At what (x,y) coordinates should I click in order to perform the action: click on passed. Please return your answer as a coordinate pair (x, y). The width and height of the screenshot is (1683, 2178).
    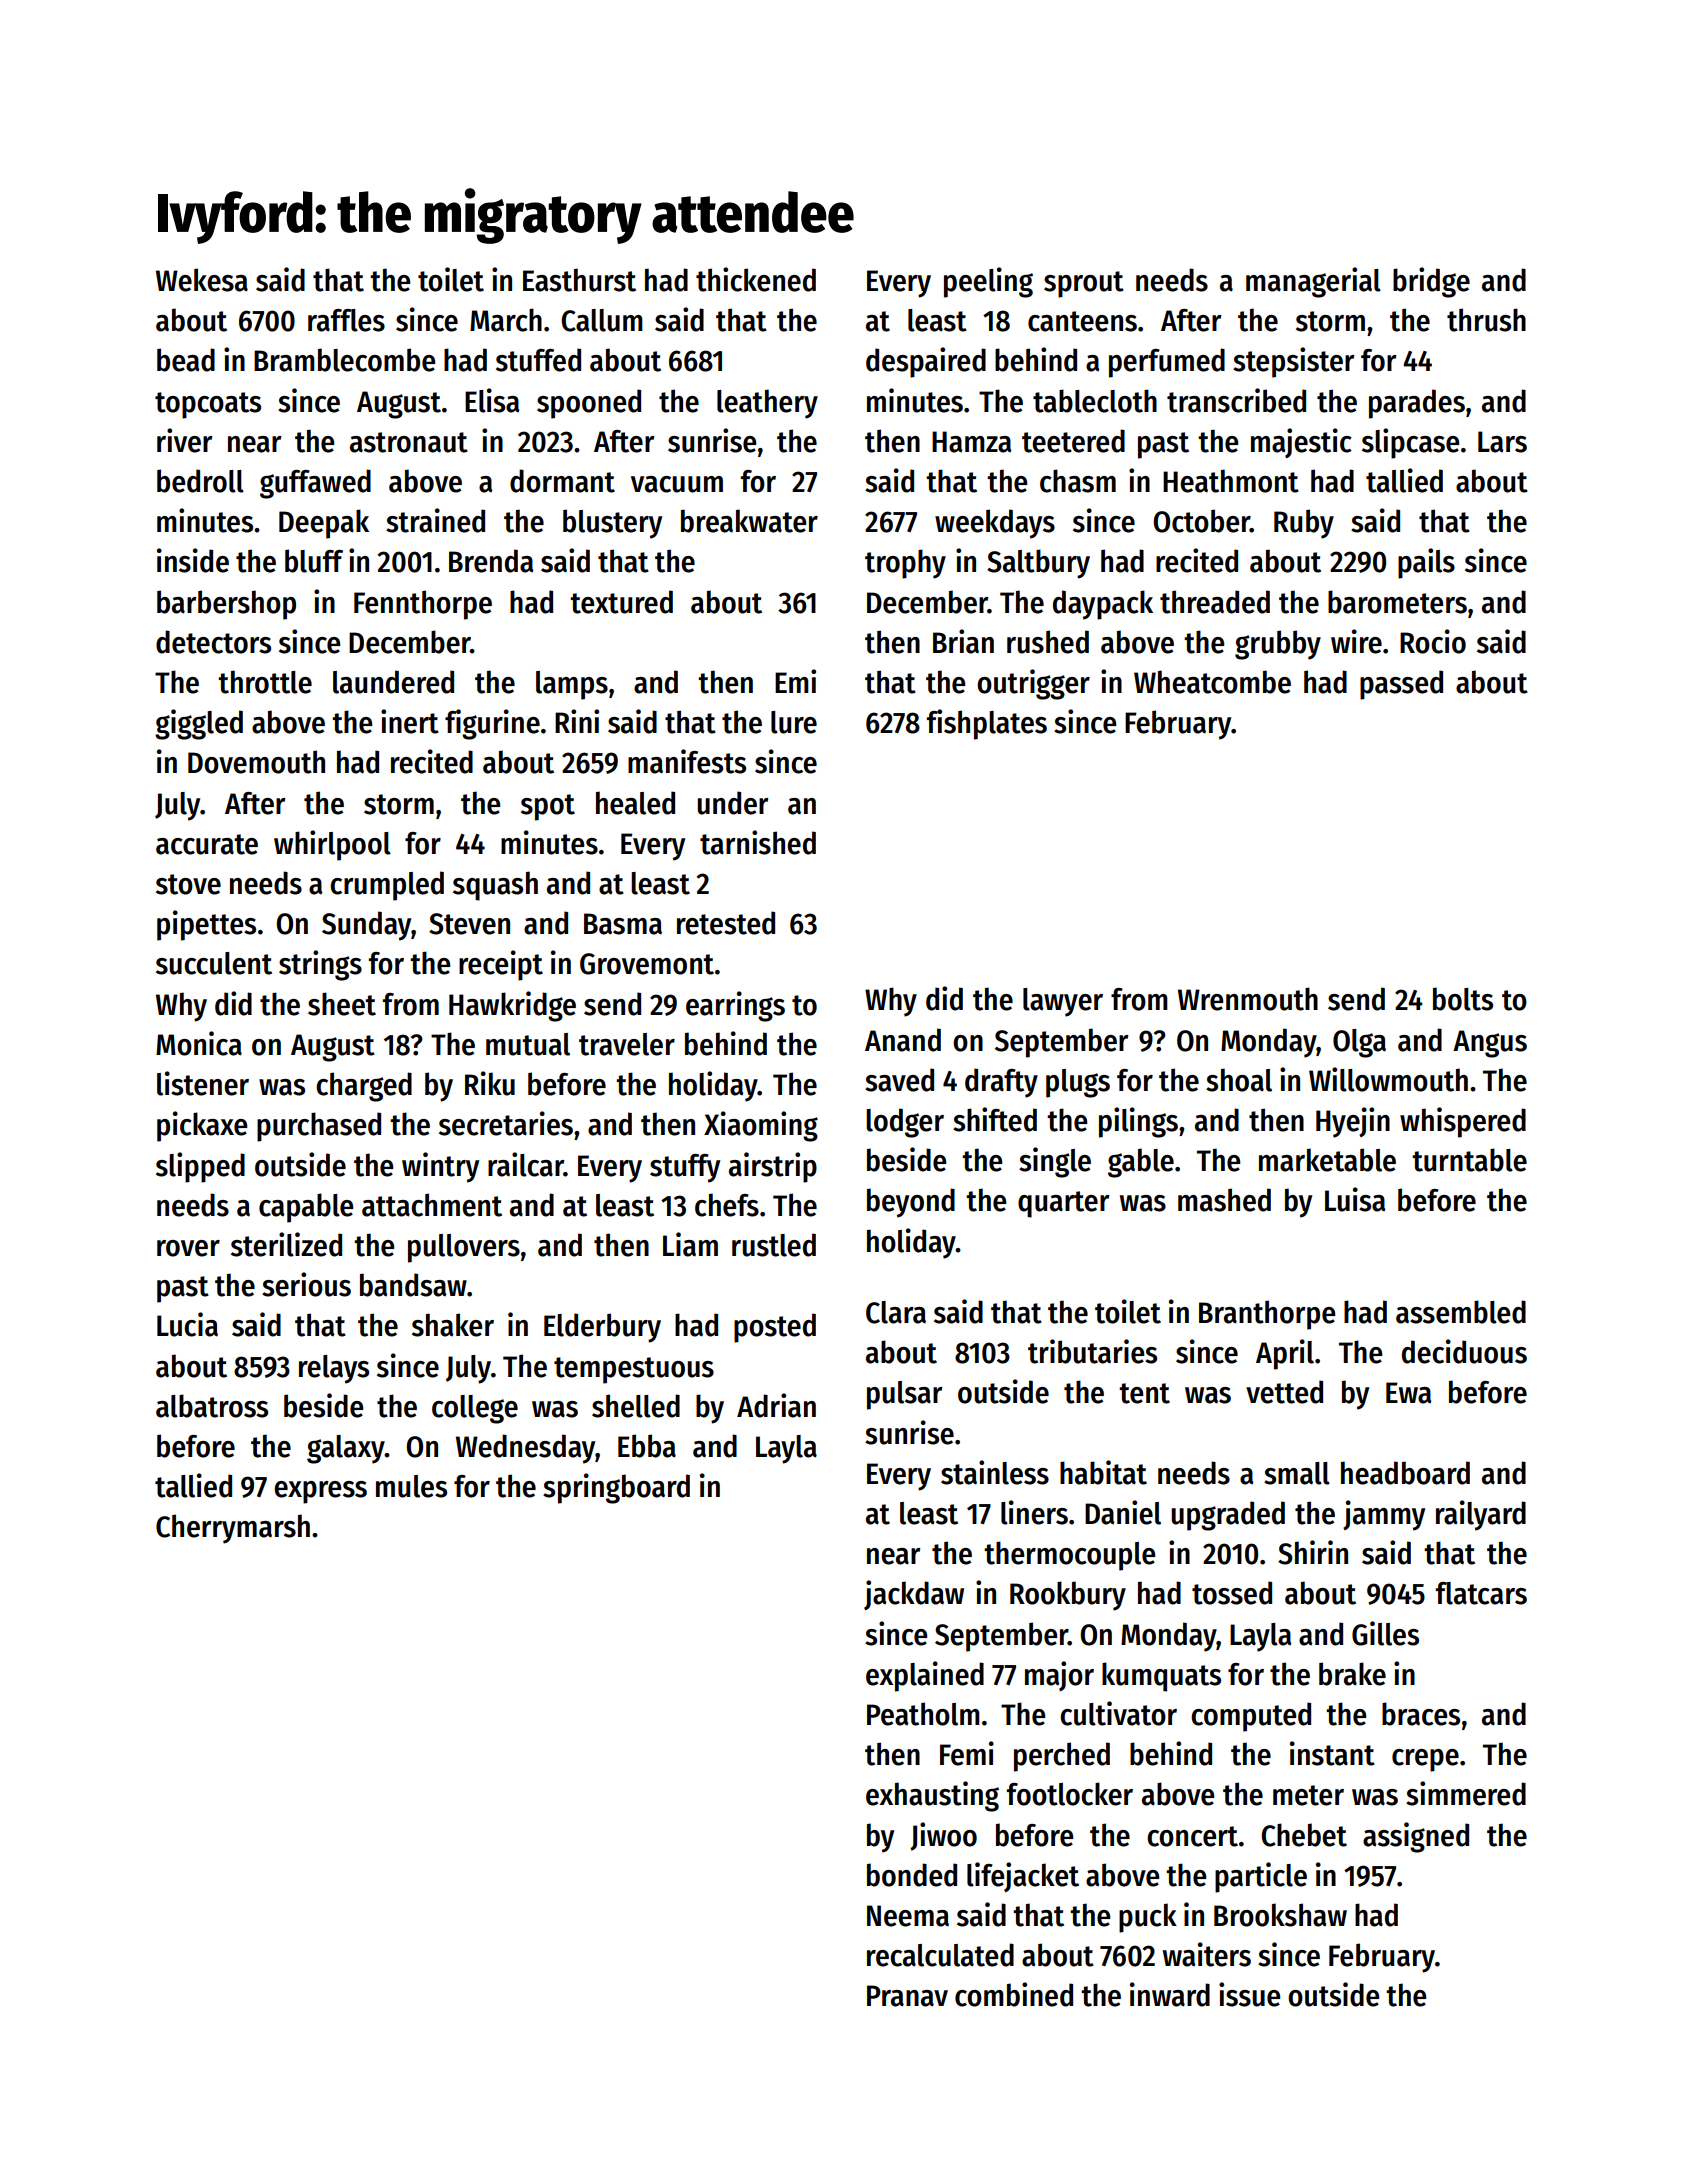
    Looking at the image, I should click on (1401, 685).
